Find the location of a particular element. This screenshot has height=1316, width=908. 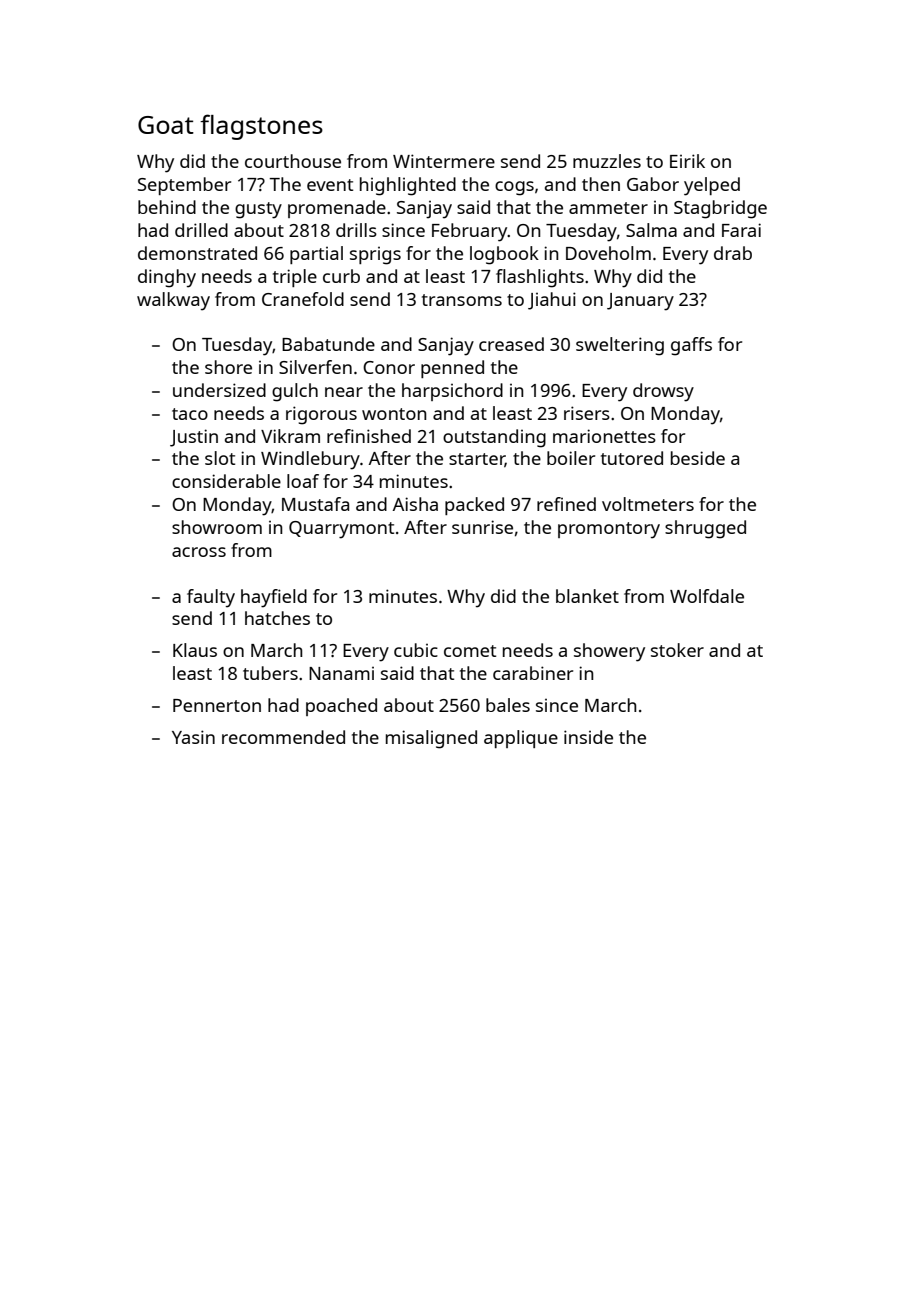

sunrise is located at coordinates (482, 527).
